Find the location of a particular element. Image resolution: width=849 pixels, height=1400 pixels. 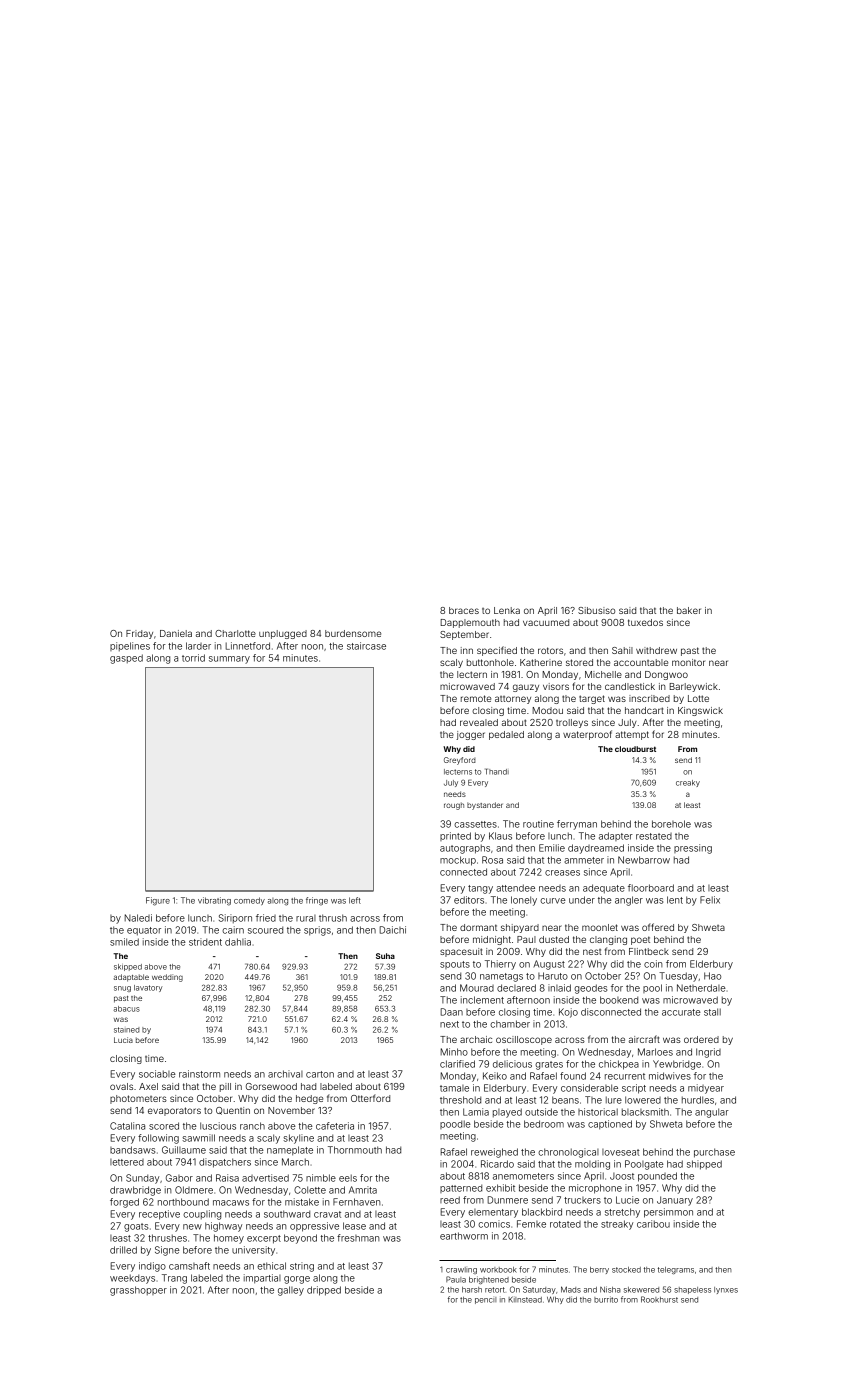

threshold is located at coordinates (460, 1100).
